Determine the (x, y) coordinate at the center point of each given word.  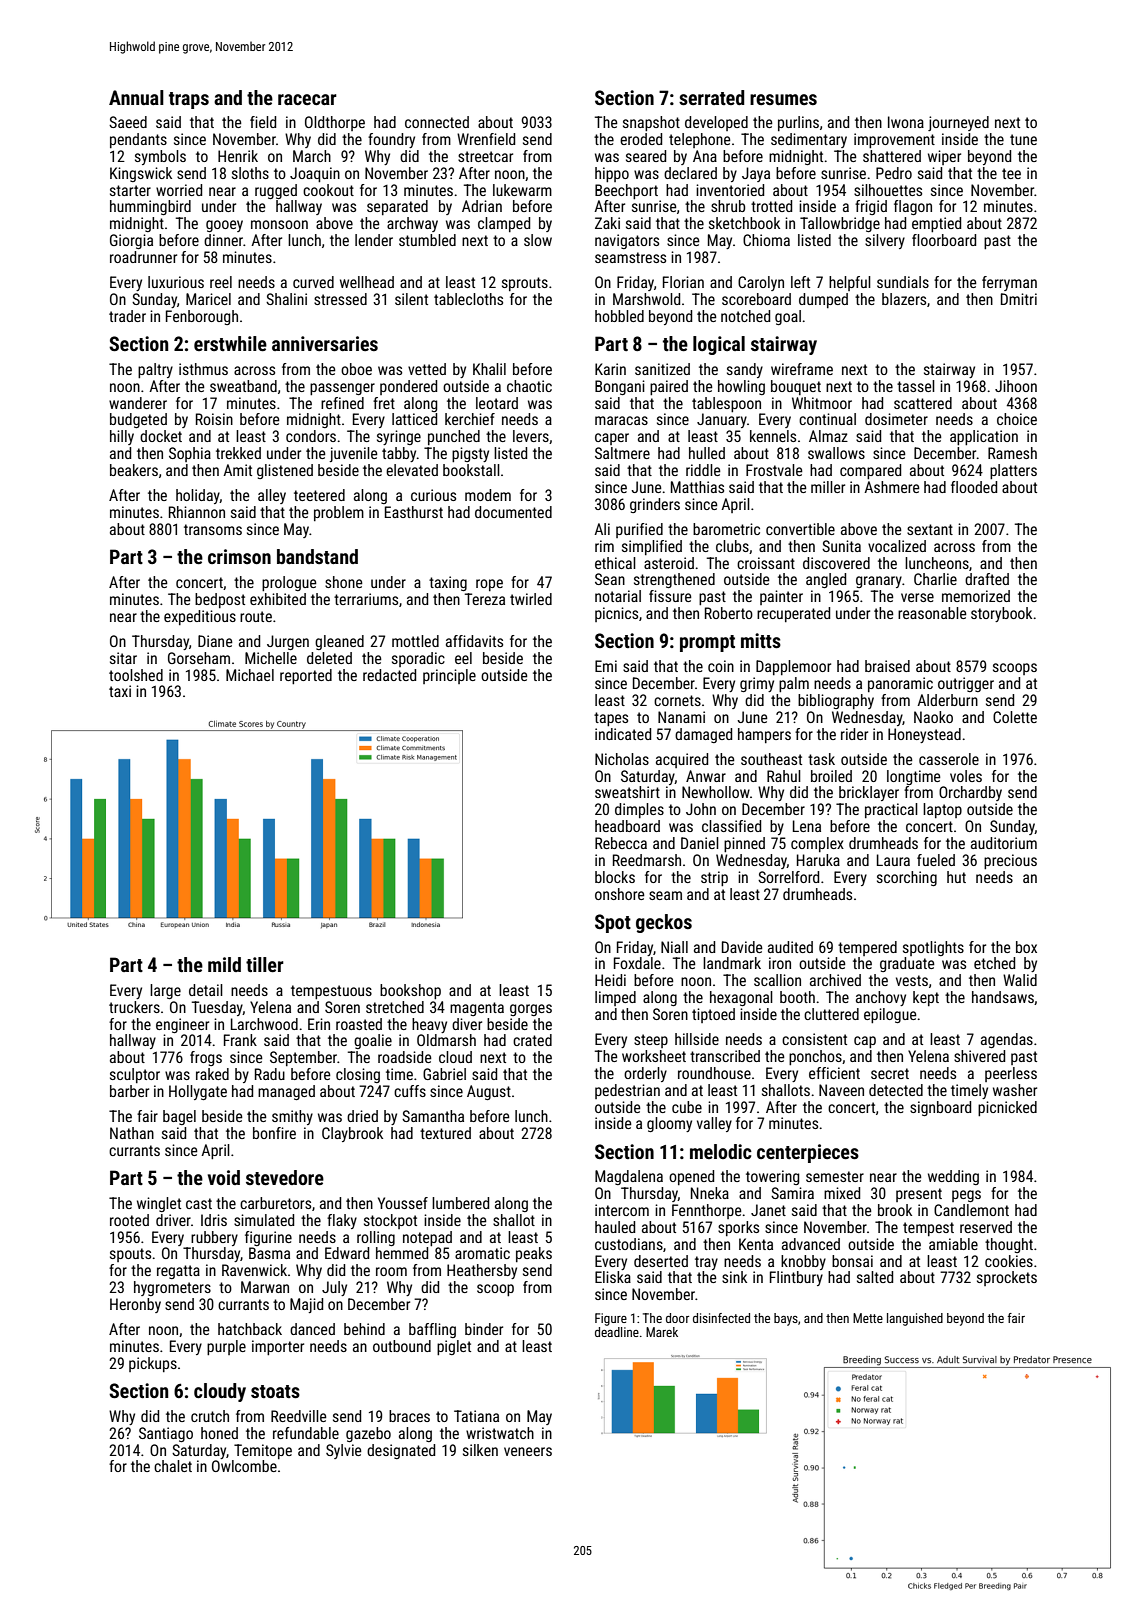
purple (226, 1347)
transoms (213, 529)
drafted (987, 579)
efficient (834, 1073)
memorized (976, 596)
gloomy (669, 1124)
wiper (944, 157)
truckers (134, 1007)
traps (189, 100)
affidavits (474, 641)
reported (306, 676)
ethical (615, 563)
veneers (528, 1451)
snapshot (651, 123)
